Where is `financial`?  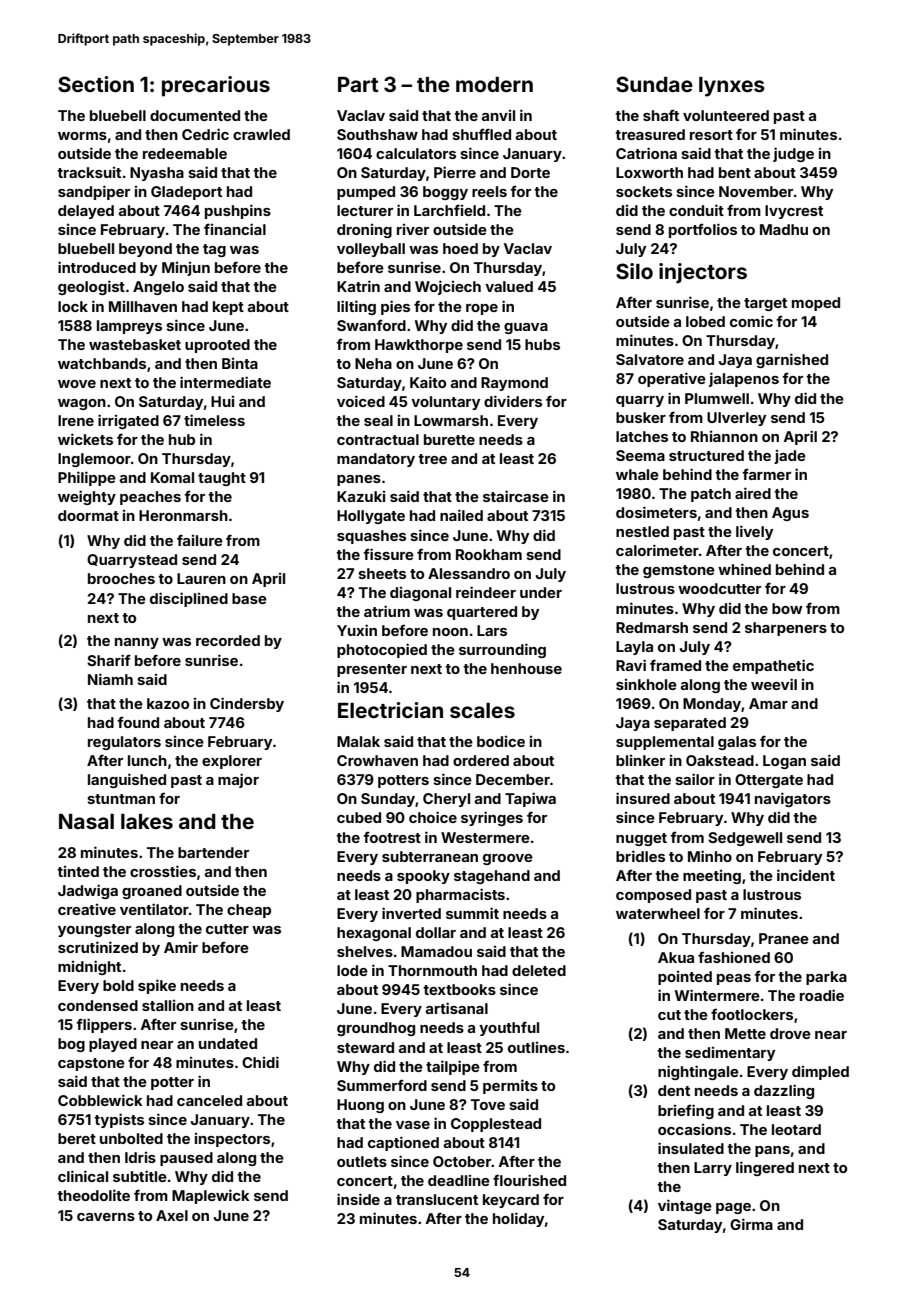 financial is located at coordinates (235, 229).
